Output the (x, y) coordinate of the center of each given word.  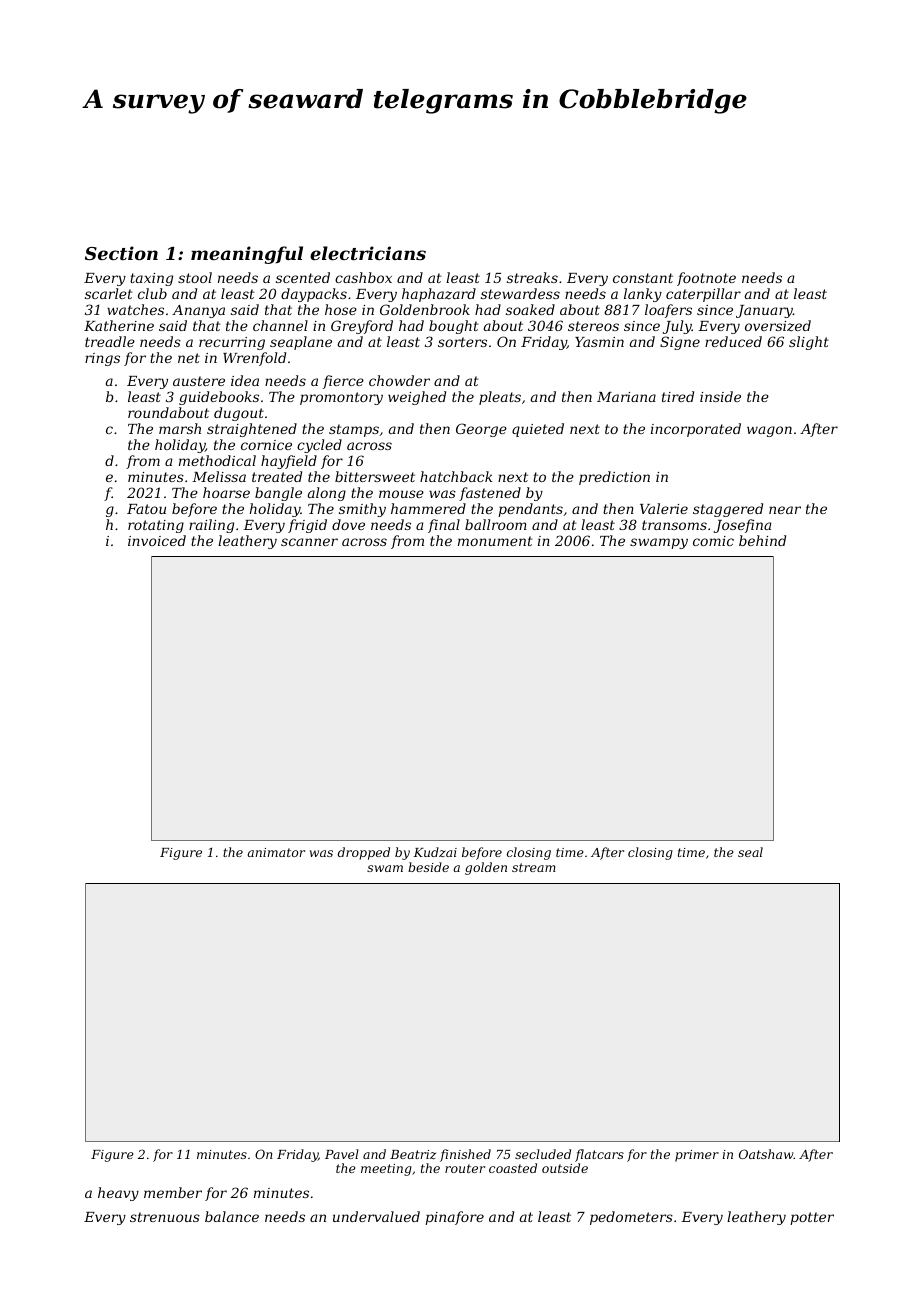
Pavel (342, 1154)
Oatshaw (766, 1154)
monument (495, 541)
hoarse (226, 492)
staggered (728, 510)
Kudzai (435, 852)
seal (750, 852)
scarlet (109, 293)
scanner (309, 542)
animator (276, 852)
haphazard (439, 295)
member (173, 1192)
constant (643, 278)
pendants (530, 510)
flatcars (599, 1155)
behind (762, 540)
